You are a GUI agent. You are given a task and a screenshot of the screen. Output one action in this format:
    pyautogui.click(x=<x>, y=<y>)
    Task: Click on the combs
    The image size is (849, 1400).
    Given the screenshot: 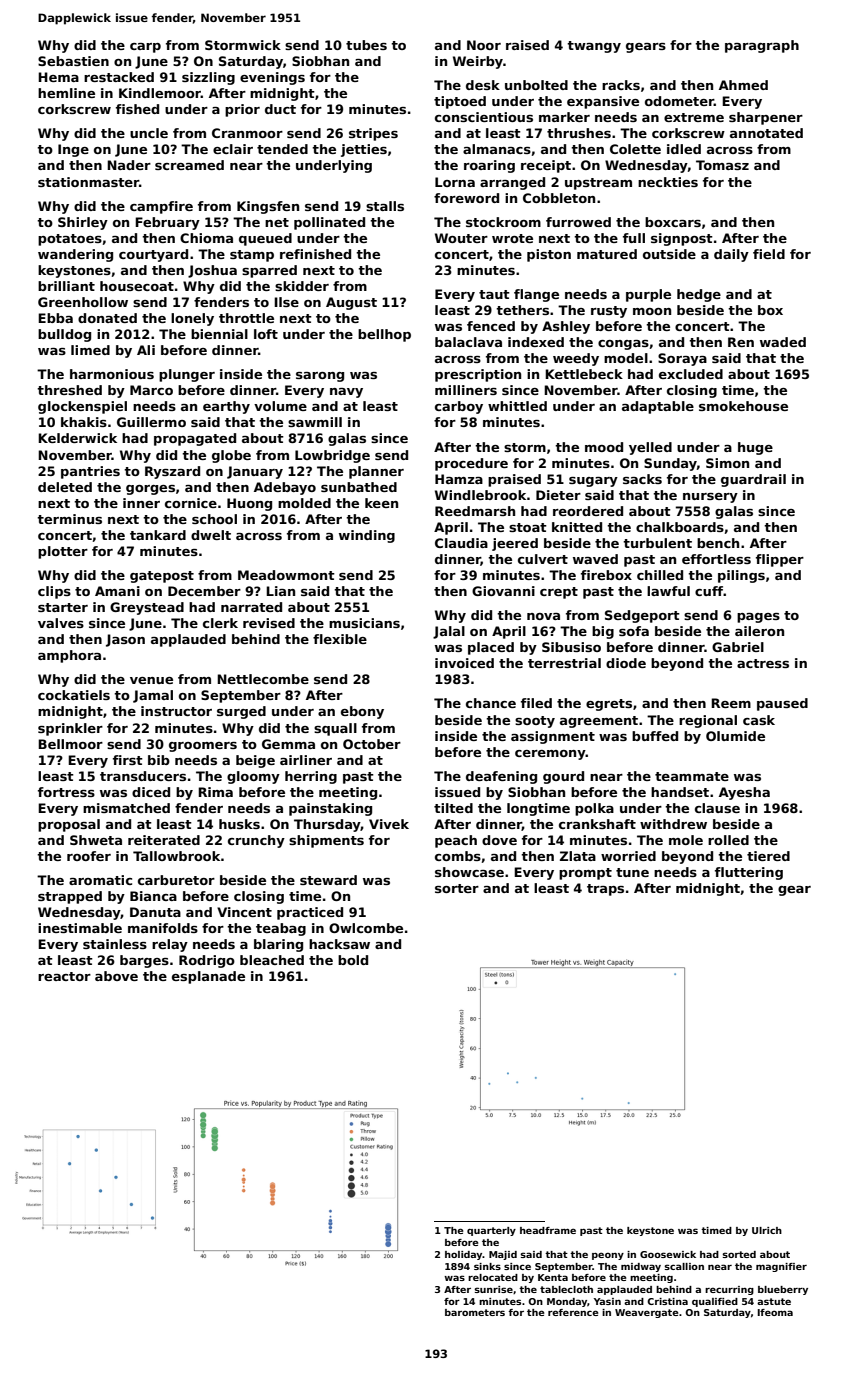 What is the action you would take?
    pyautogui.click(x=458, y=856)
